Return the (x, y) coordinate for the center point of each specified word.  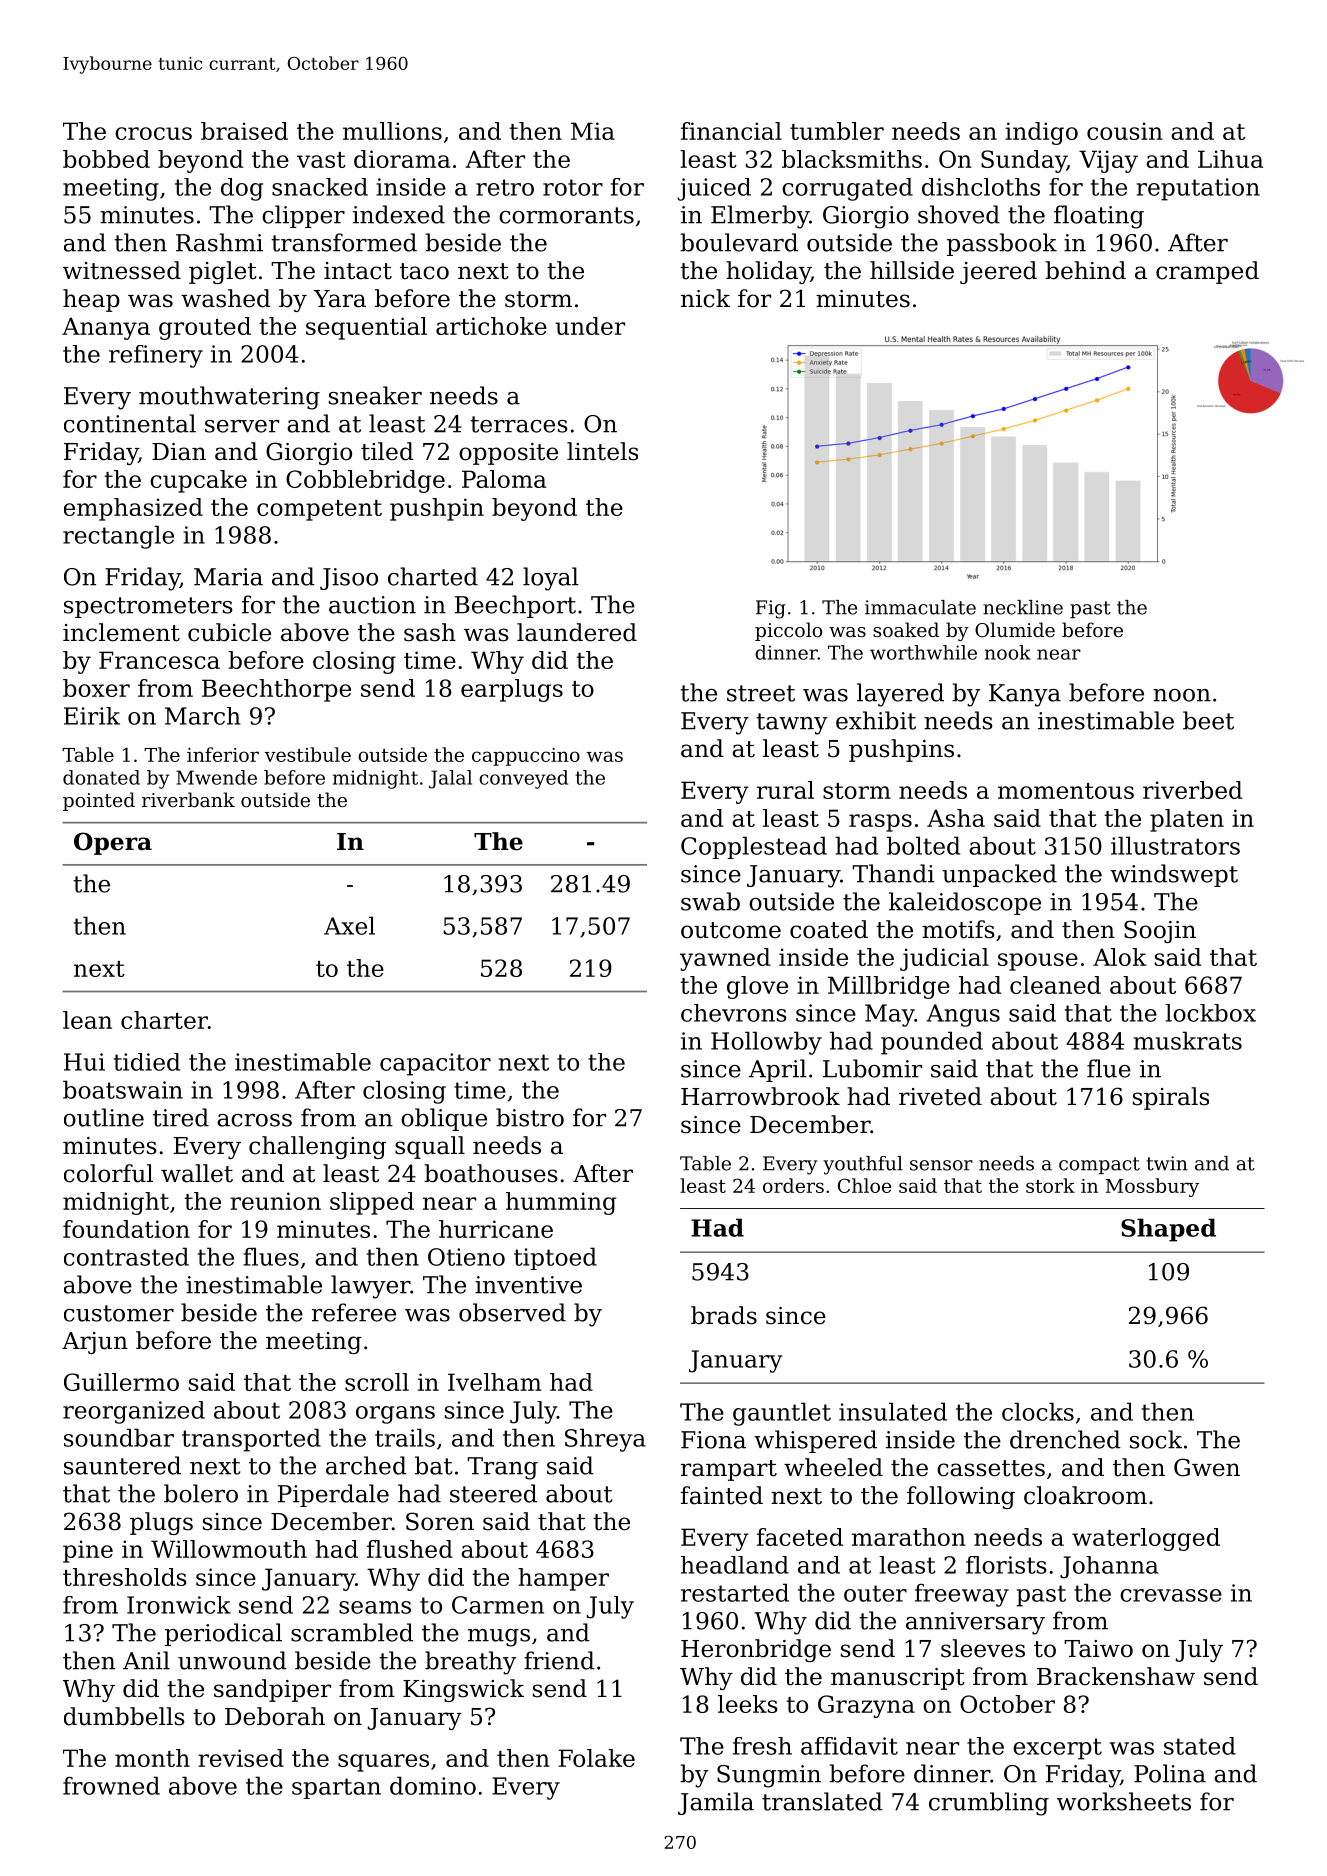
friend (559, 1660)
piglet (223, 272)
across (254, 1120)
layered (900, 695)
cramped (1207, 272)
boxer (96, 688)
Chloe (864, 1185)
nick (705, 298)
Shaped (1168, 1230)
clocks (1038, 1411)
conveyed (523, 779)
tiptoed (555, 1258)
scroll (377, 1382)
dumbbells (124, 1716)
